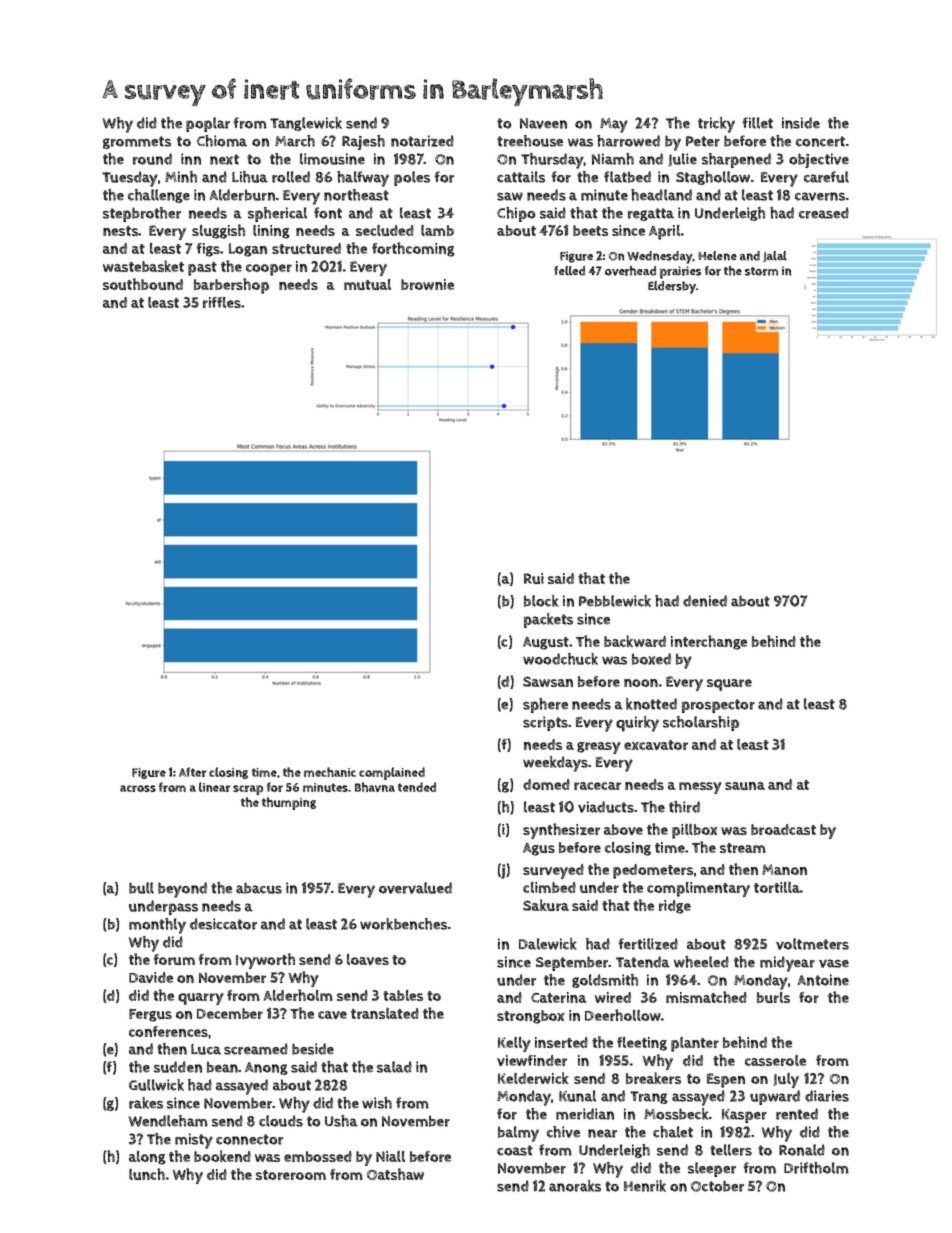 Image resolution: width=952 pixels, height=1233 pixels. Describe the element at coordinates (534, 578) in the screenshot. I see `Rui` at that location.
